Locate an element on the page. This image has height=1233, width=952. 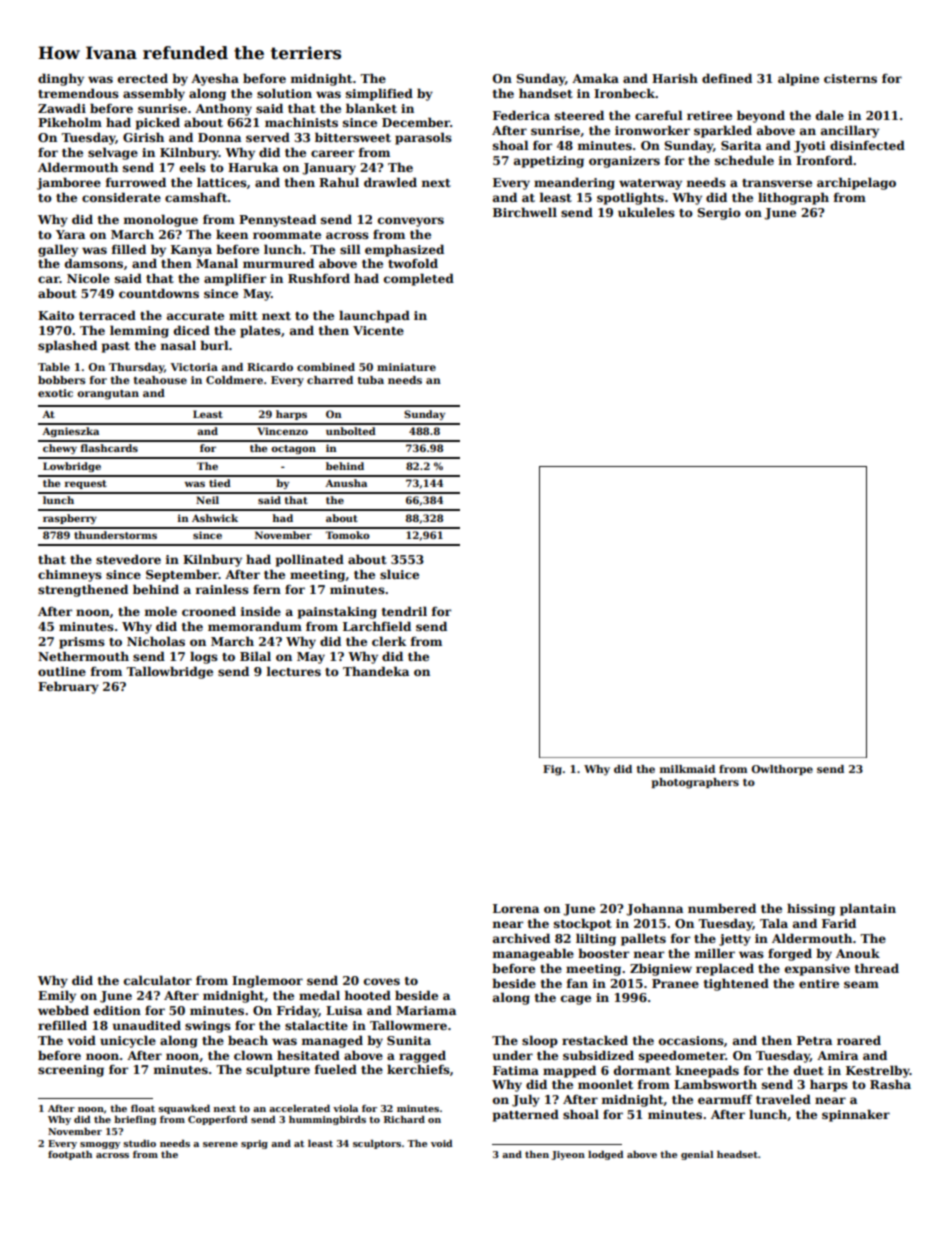
calculator is located at coordinates (158, 980).
